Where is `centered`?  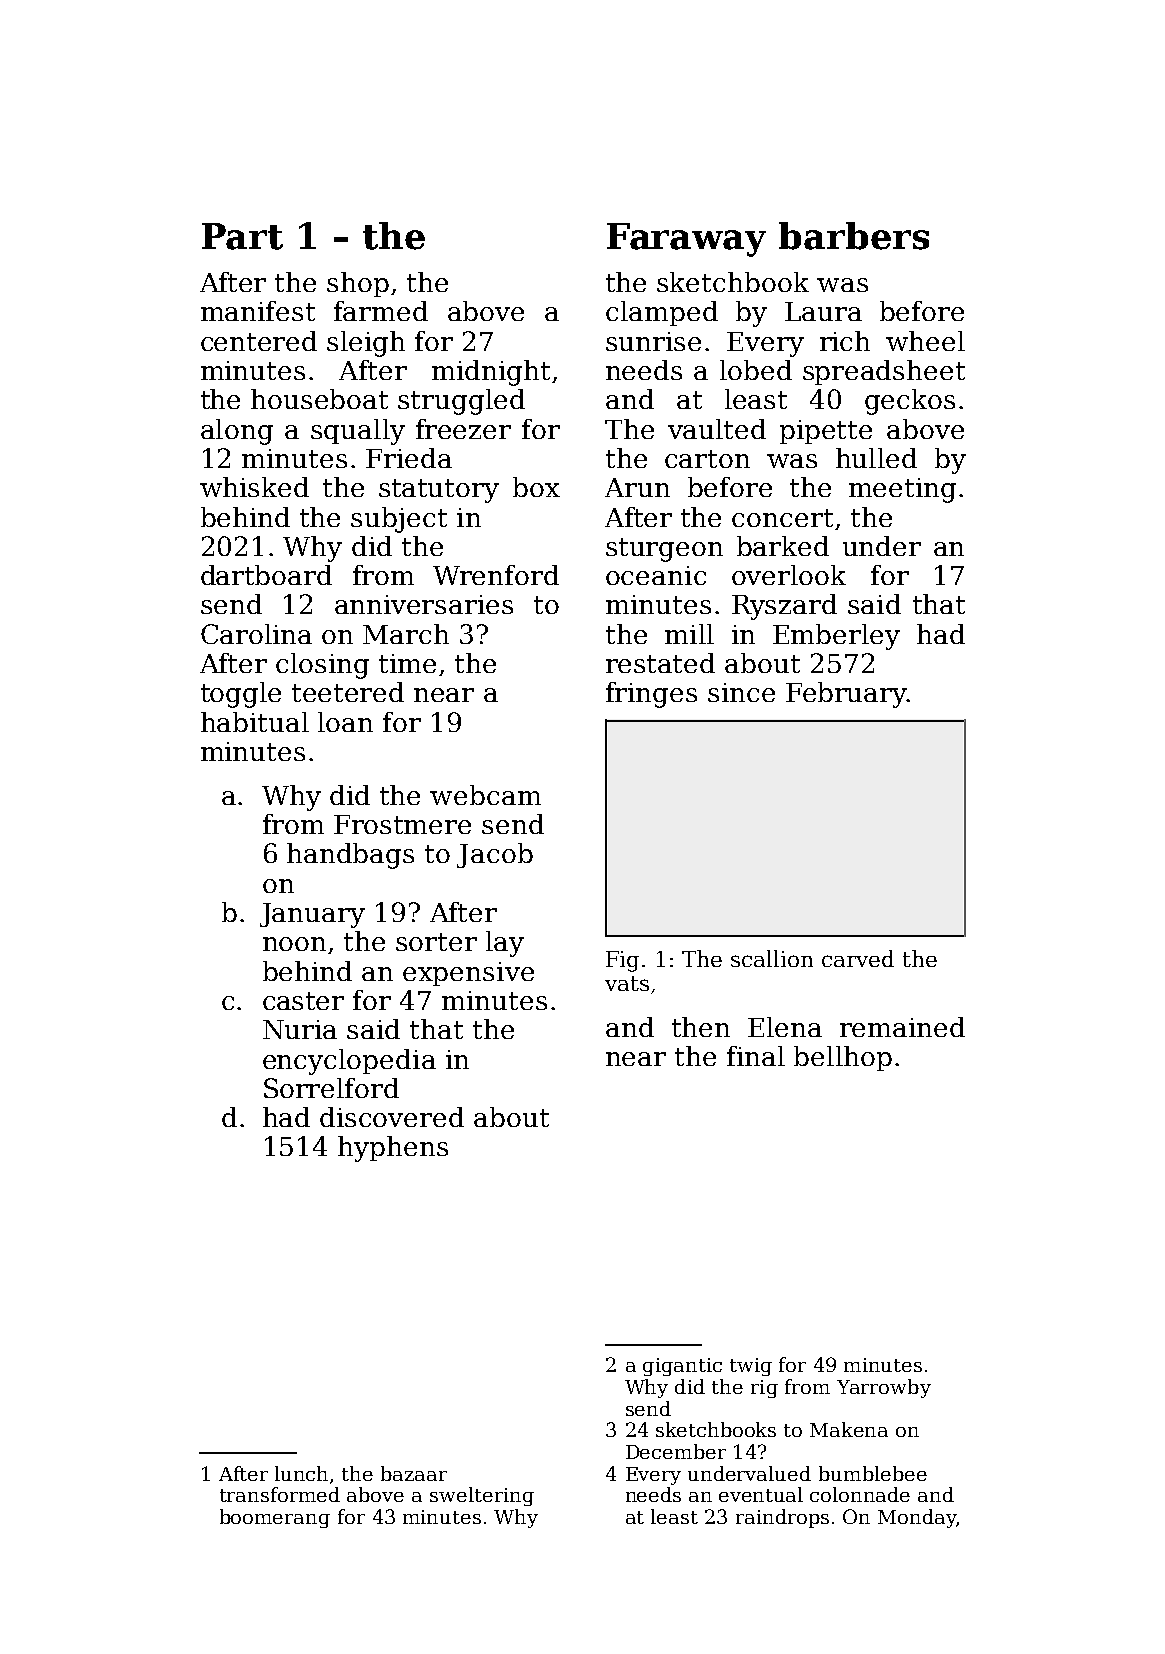 centered is located at coordinates (259, 341).
